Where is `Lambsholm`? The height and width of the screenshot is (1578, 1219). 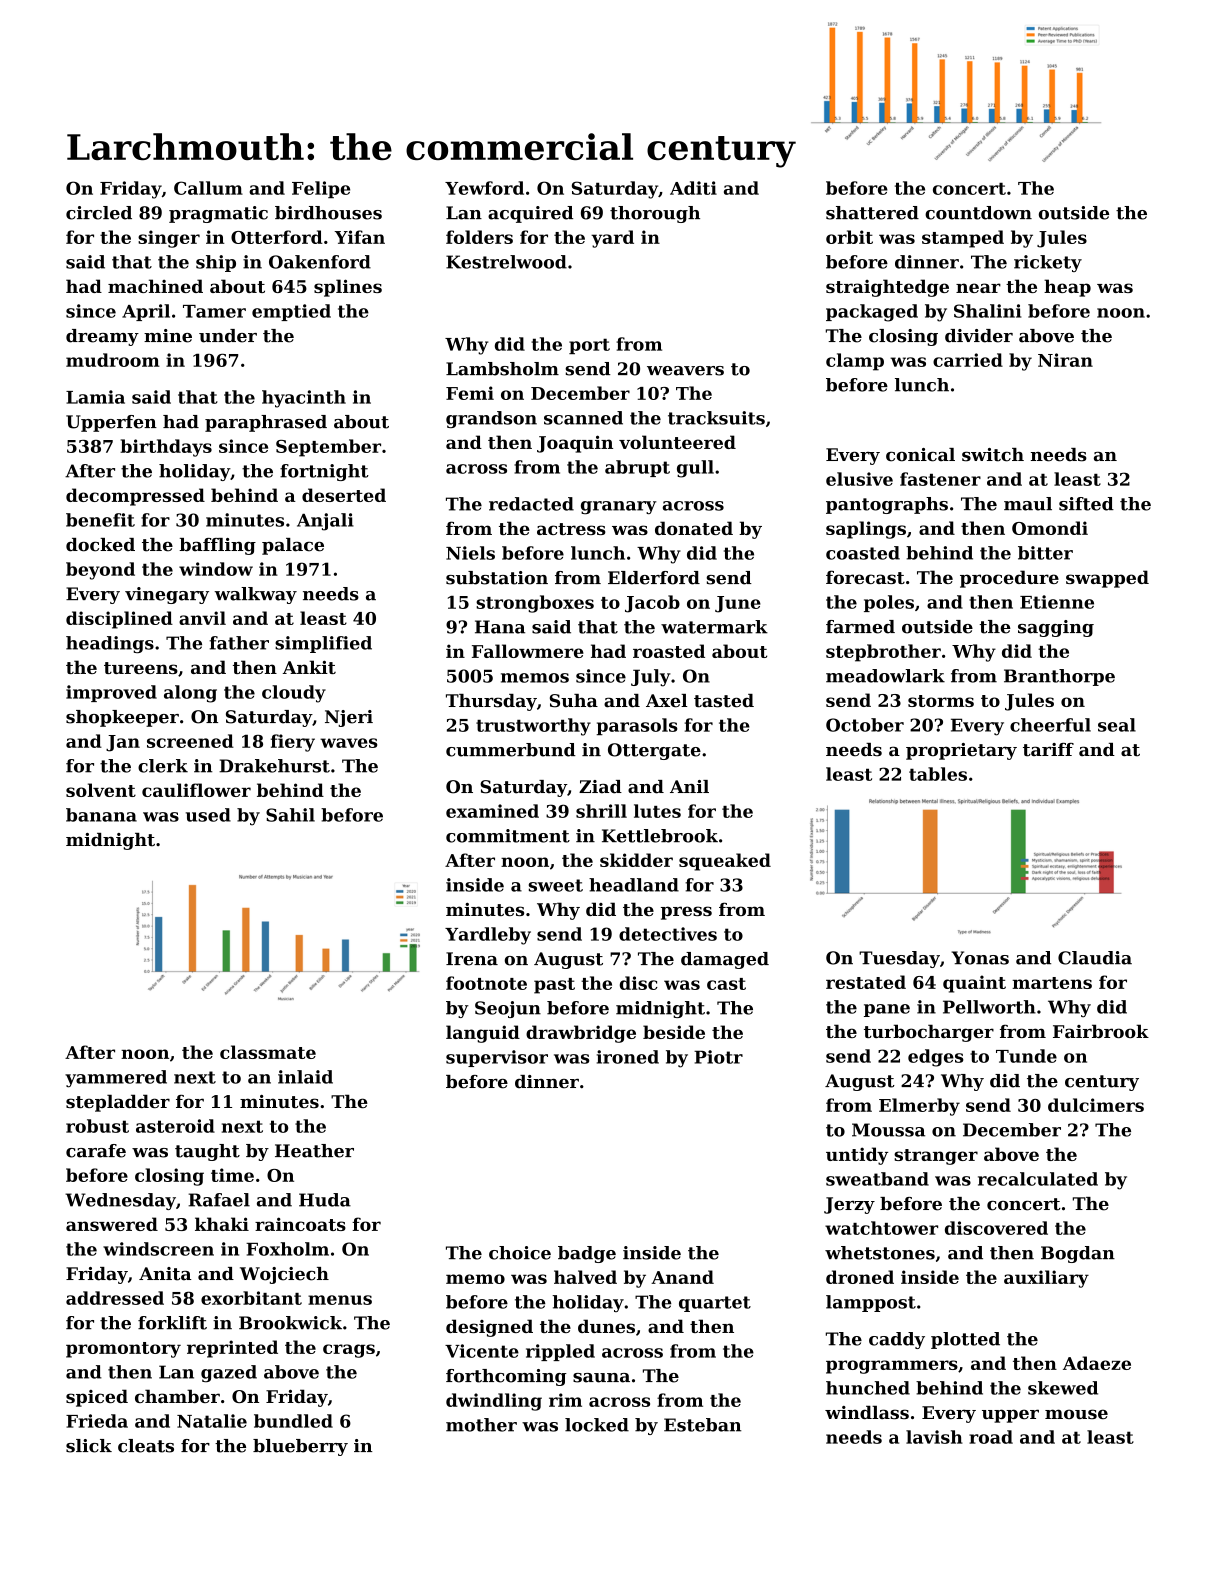 Lambsholm is located at coordinates (502, 369).
